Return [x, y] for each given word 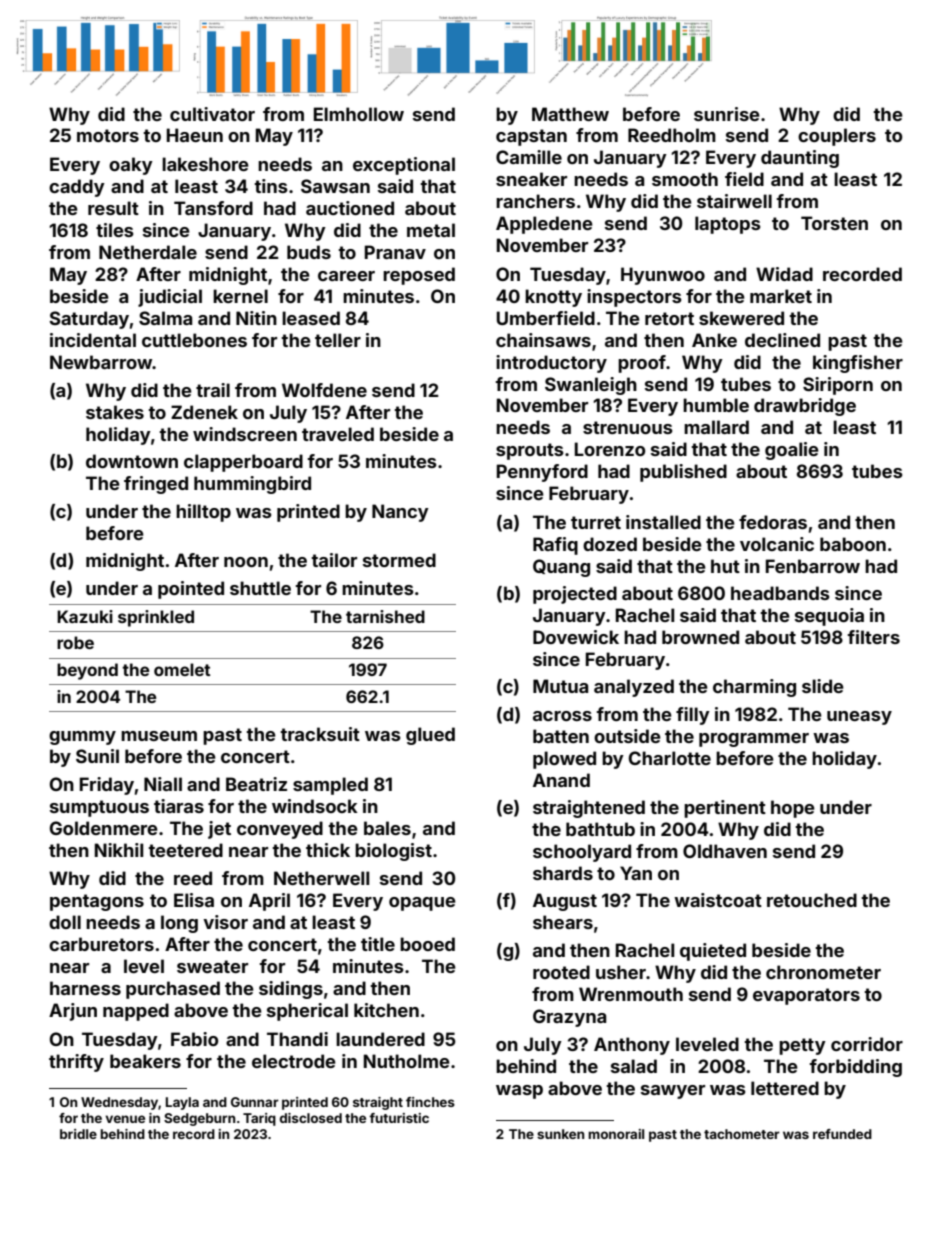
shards [563, 873]
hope [793, 809]
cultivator [212, 114]
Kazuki [85, 616]
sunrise [727, 114]
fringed [156, 485]
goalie [792, 451]
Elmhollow [359, 114]
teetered [185, 850]
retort [669, 318]
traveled [338, 434]
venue [125, 1119]
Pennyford [542, 473]
